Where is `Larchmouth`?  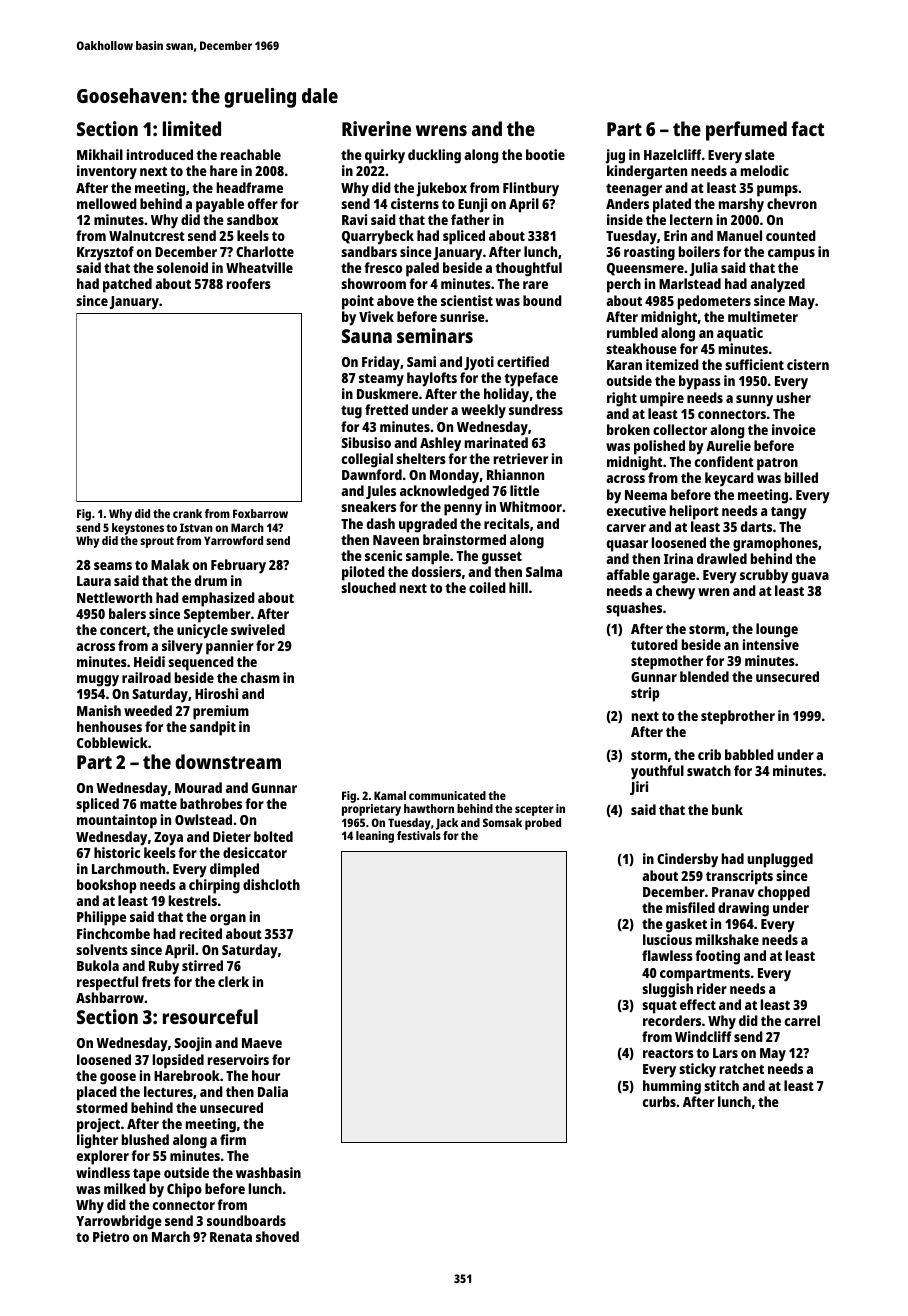
Larchmouth is located at coordinates (128, 868).
